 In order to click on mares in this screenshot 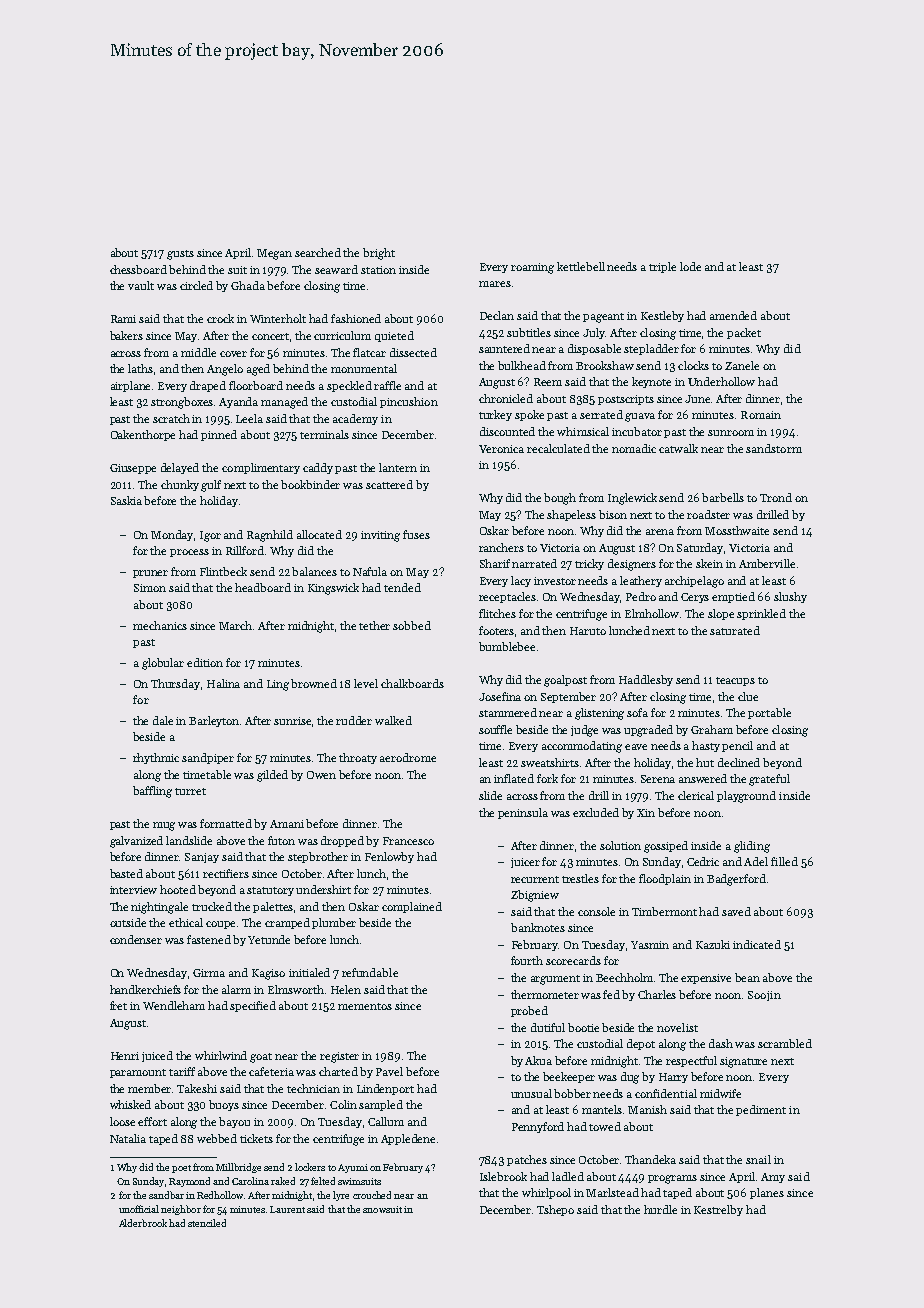, I will do `click(495, 284)`.
